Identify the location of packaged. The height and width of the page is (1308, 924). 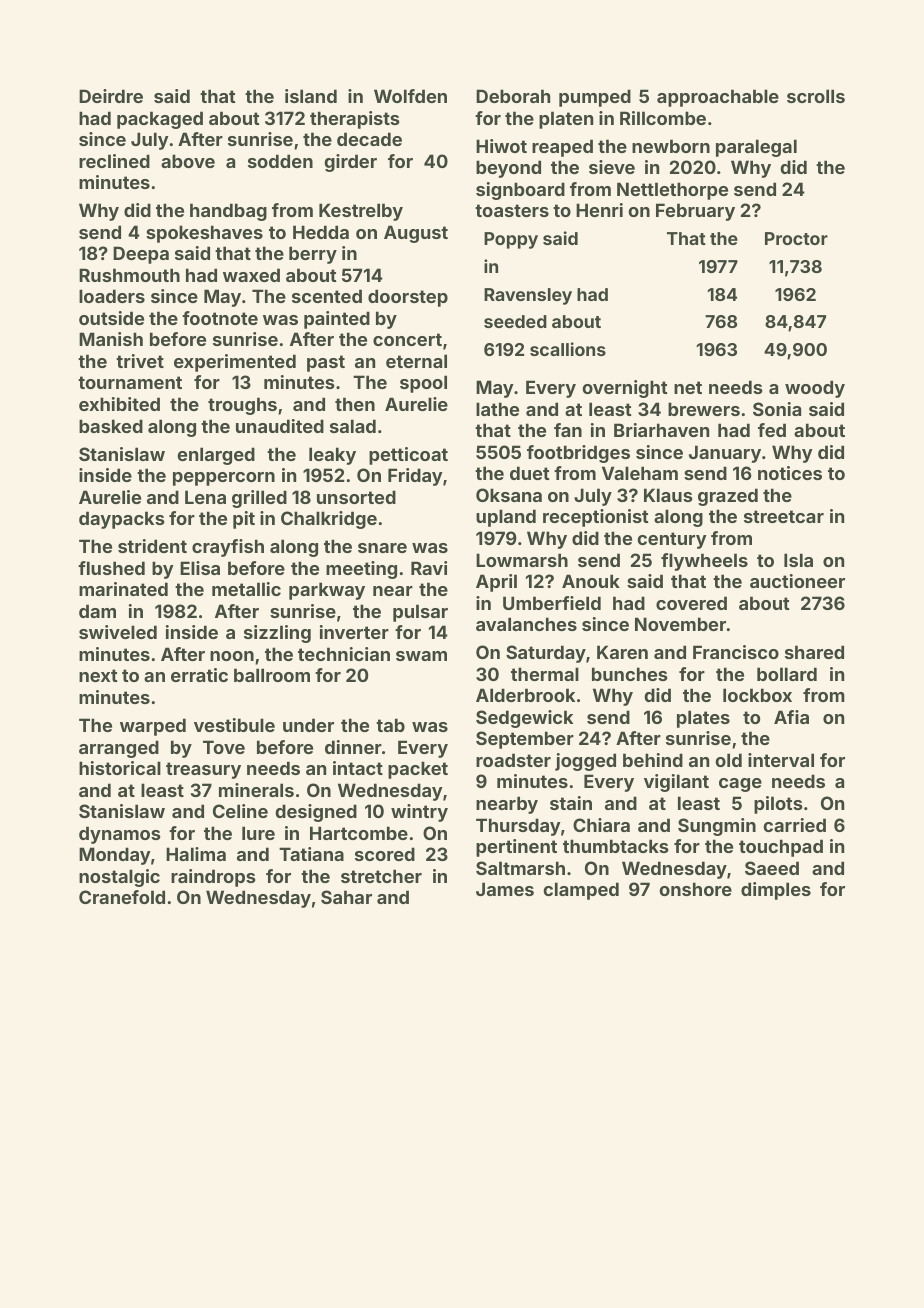
(160, 120).
